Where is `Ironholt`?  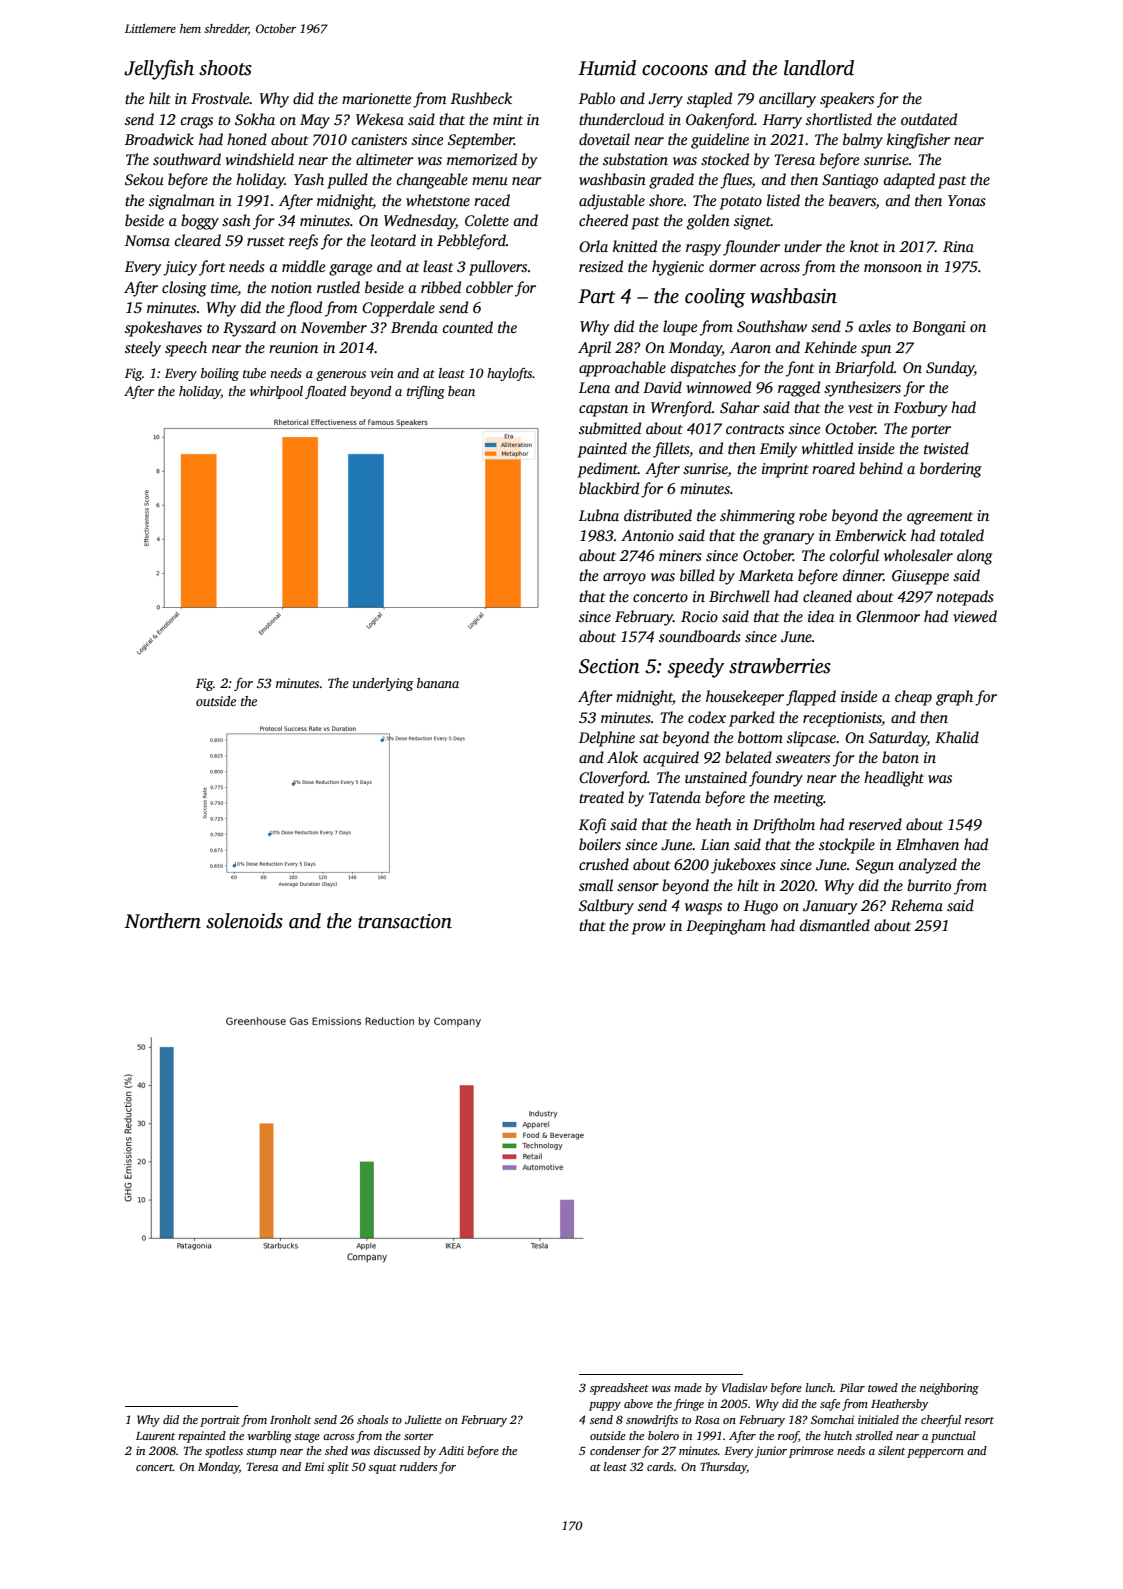 Ironholt is located at coordinates (290, 1419).
